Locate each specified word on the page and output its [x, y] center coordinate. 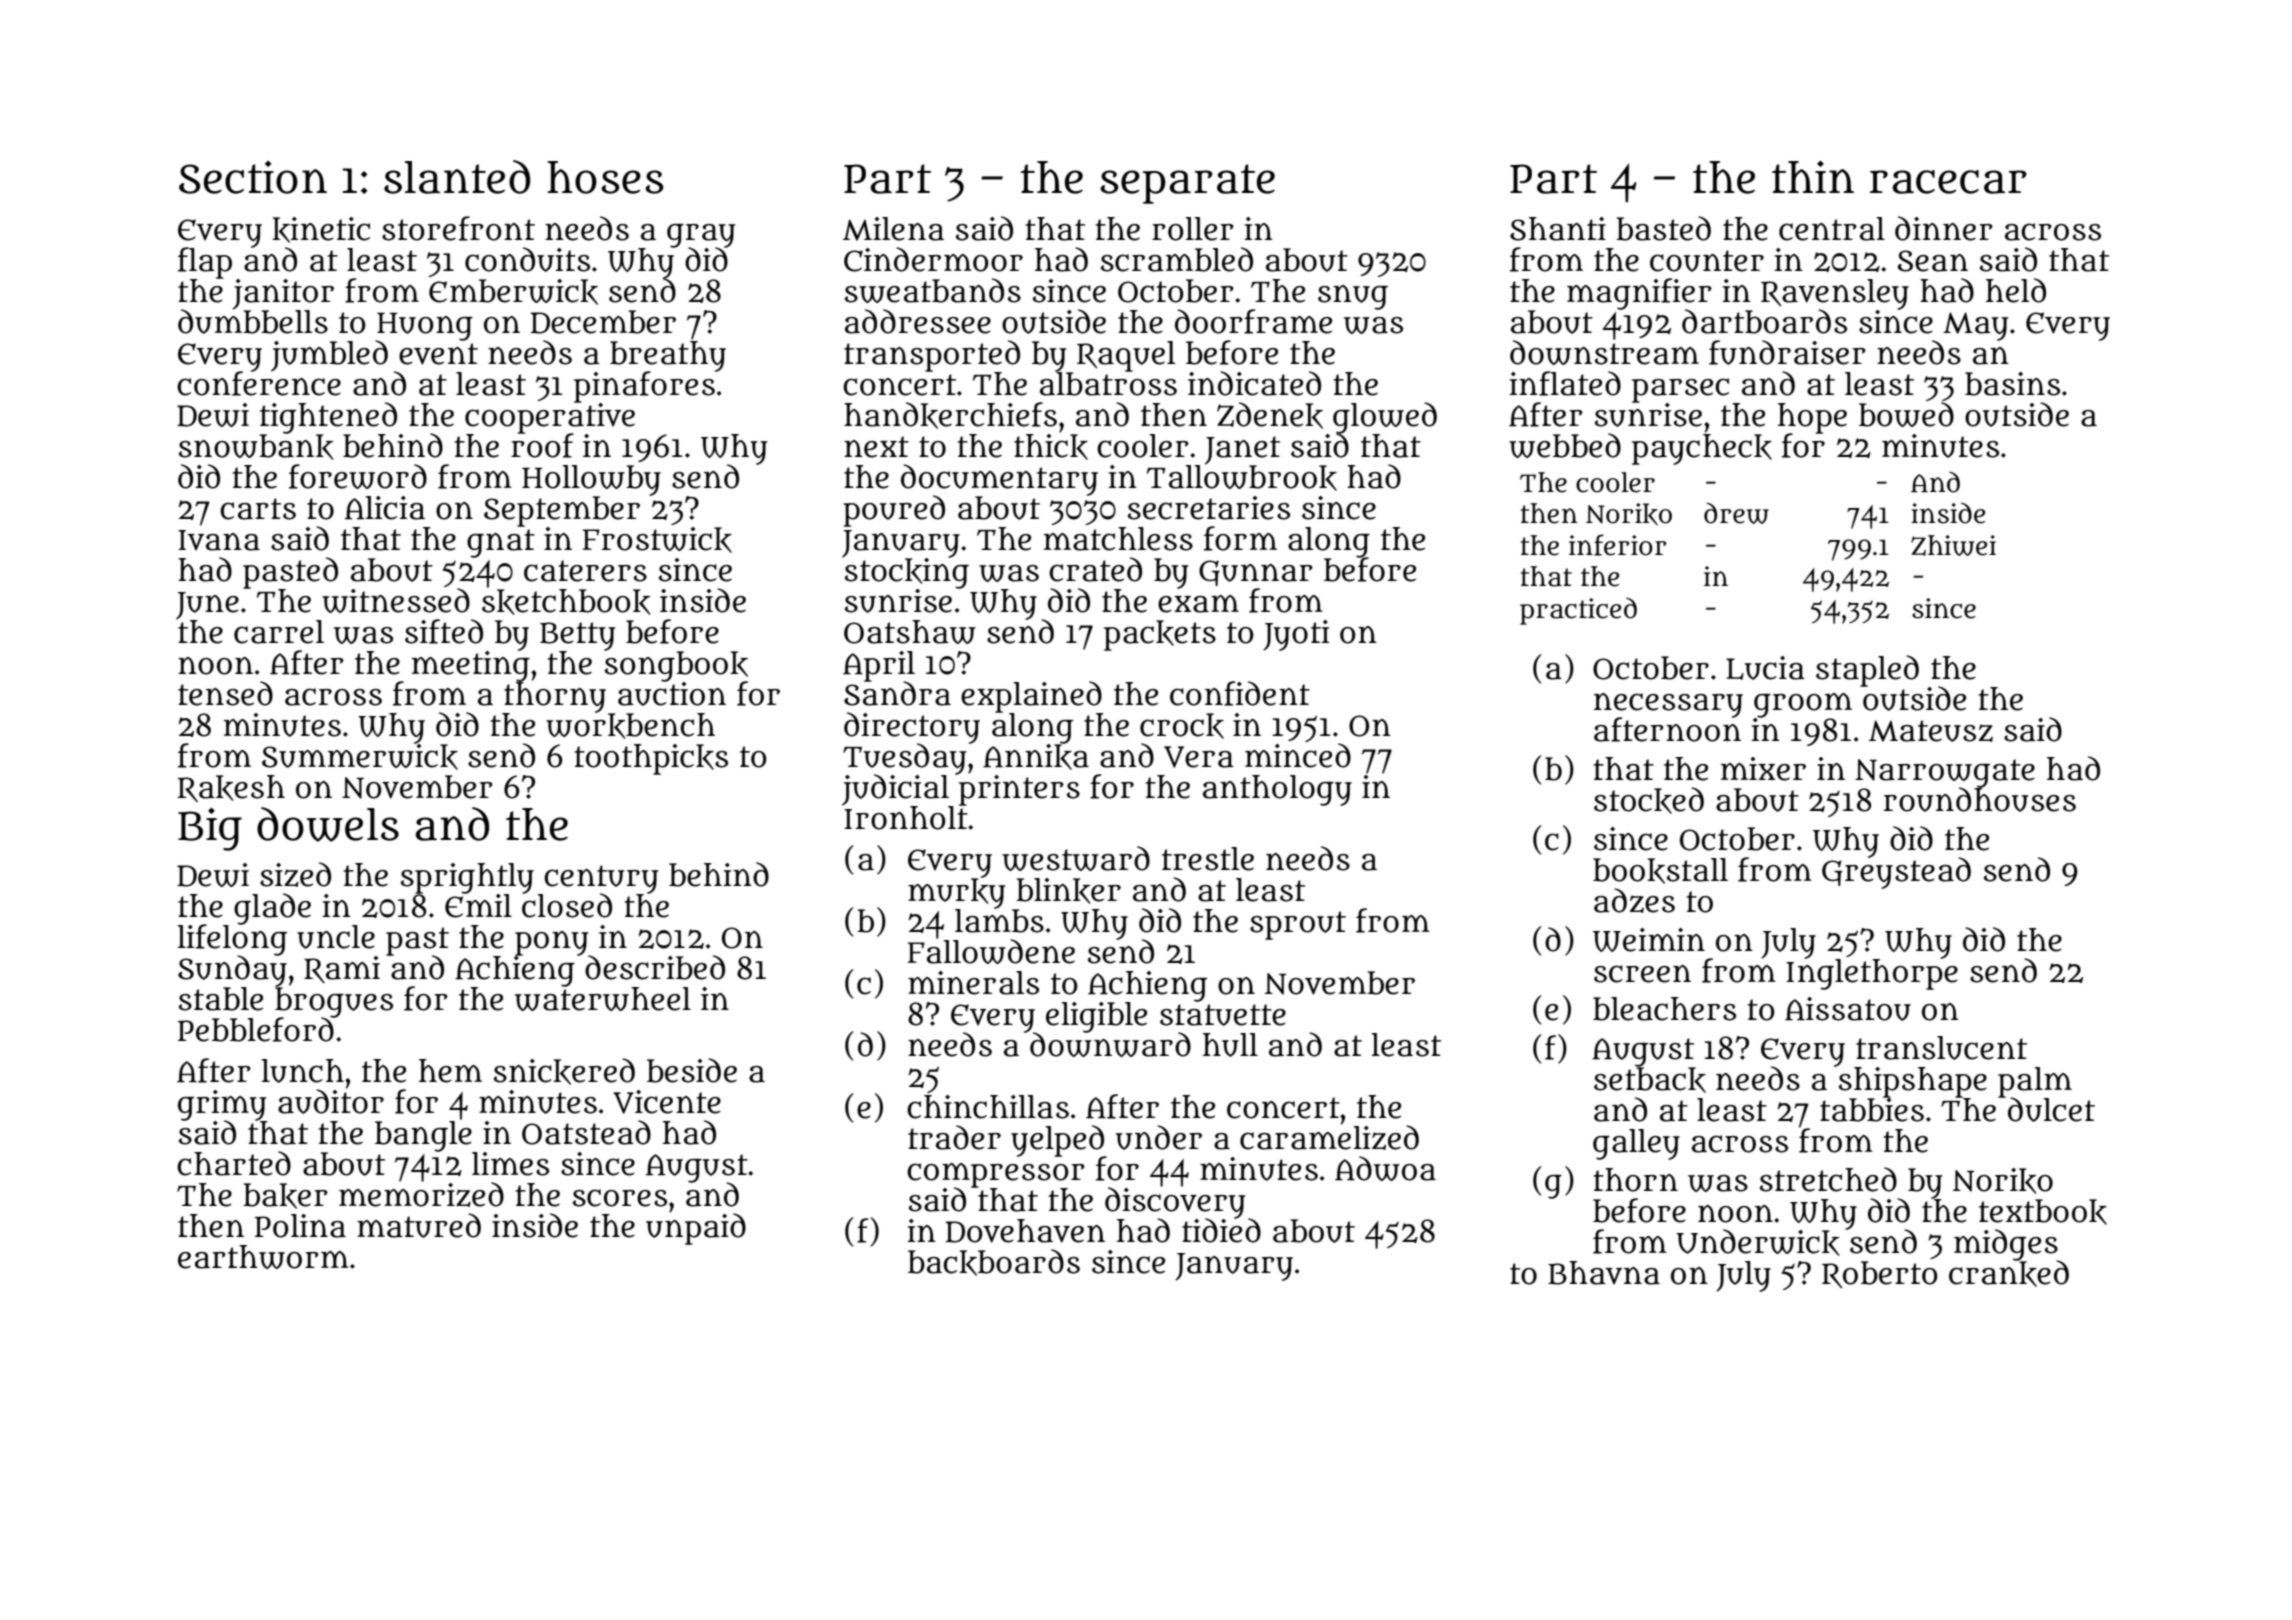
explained [1031, 697]
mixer [1763, 769]
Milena [893, 229]
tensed [225, 693]
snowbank [256, 447]
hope [1812, 418]
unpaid [696, 1229]
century [601, 879]
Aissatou [1848, 1009]
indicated [1254, 383]
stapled [1867, 671]
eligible [1096, 1017]
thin [1813, 177]
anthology [1277, 790]
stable [221, 999]
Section [253, 177]
